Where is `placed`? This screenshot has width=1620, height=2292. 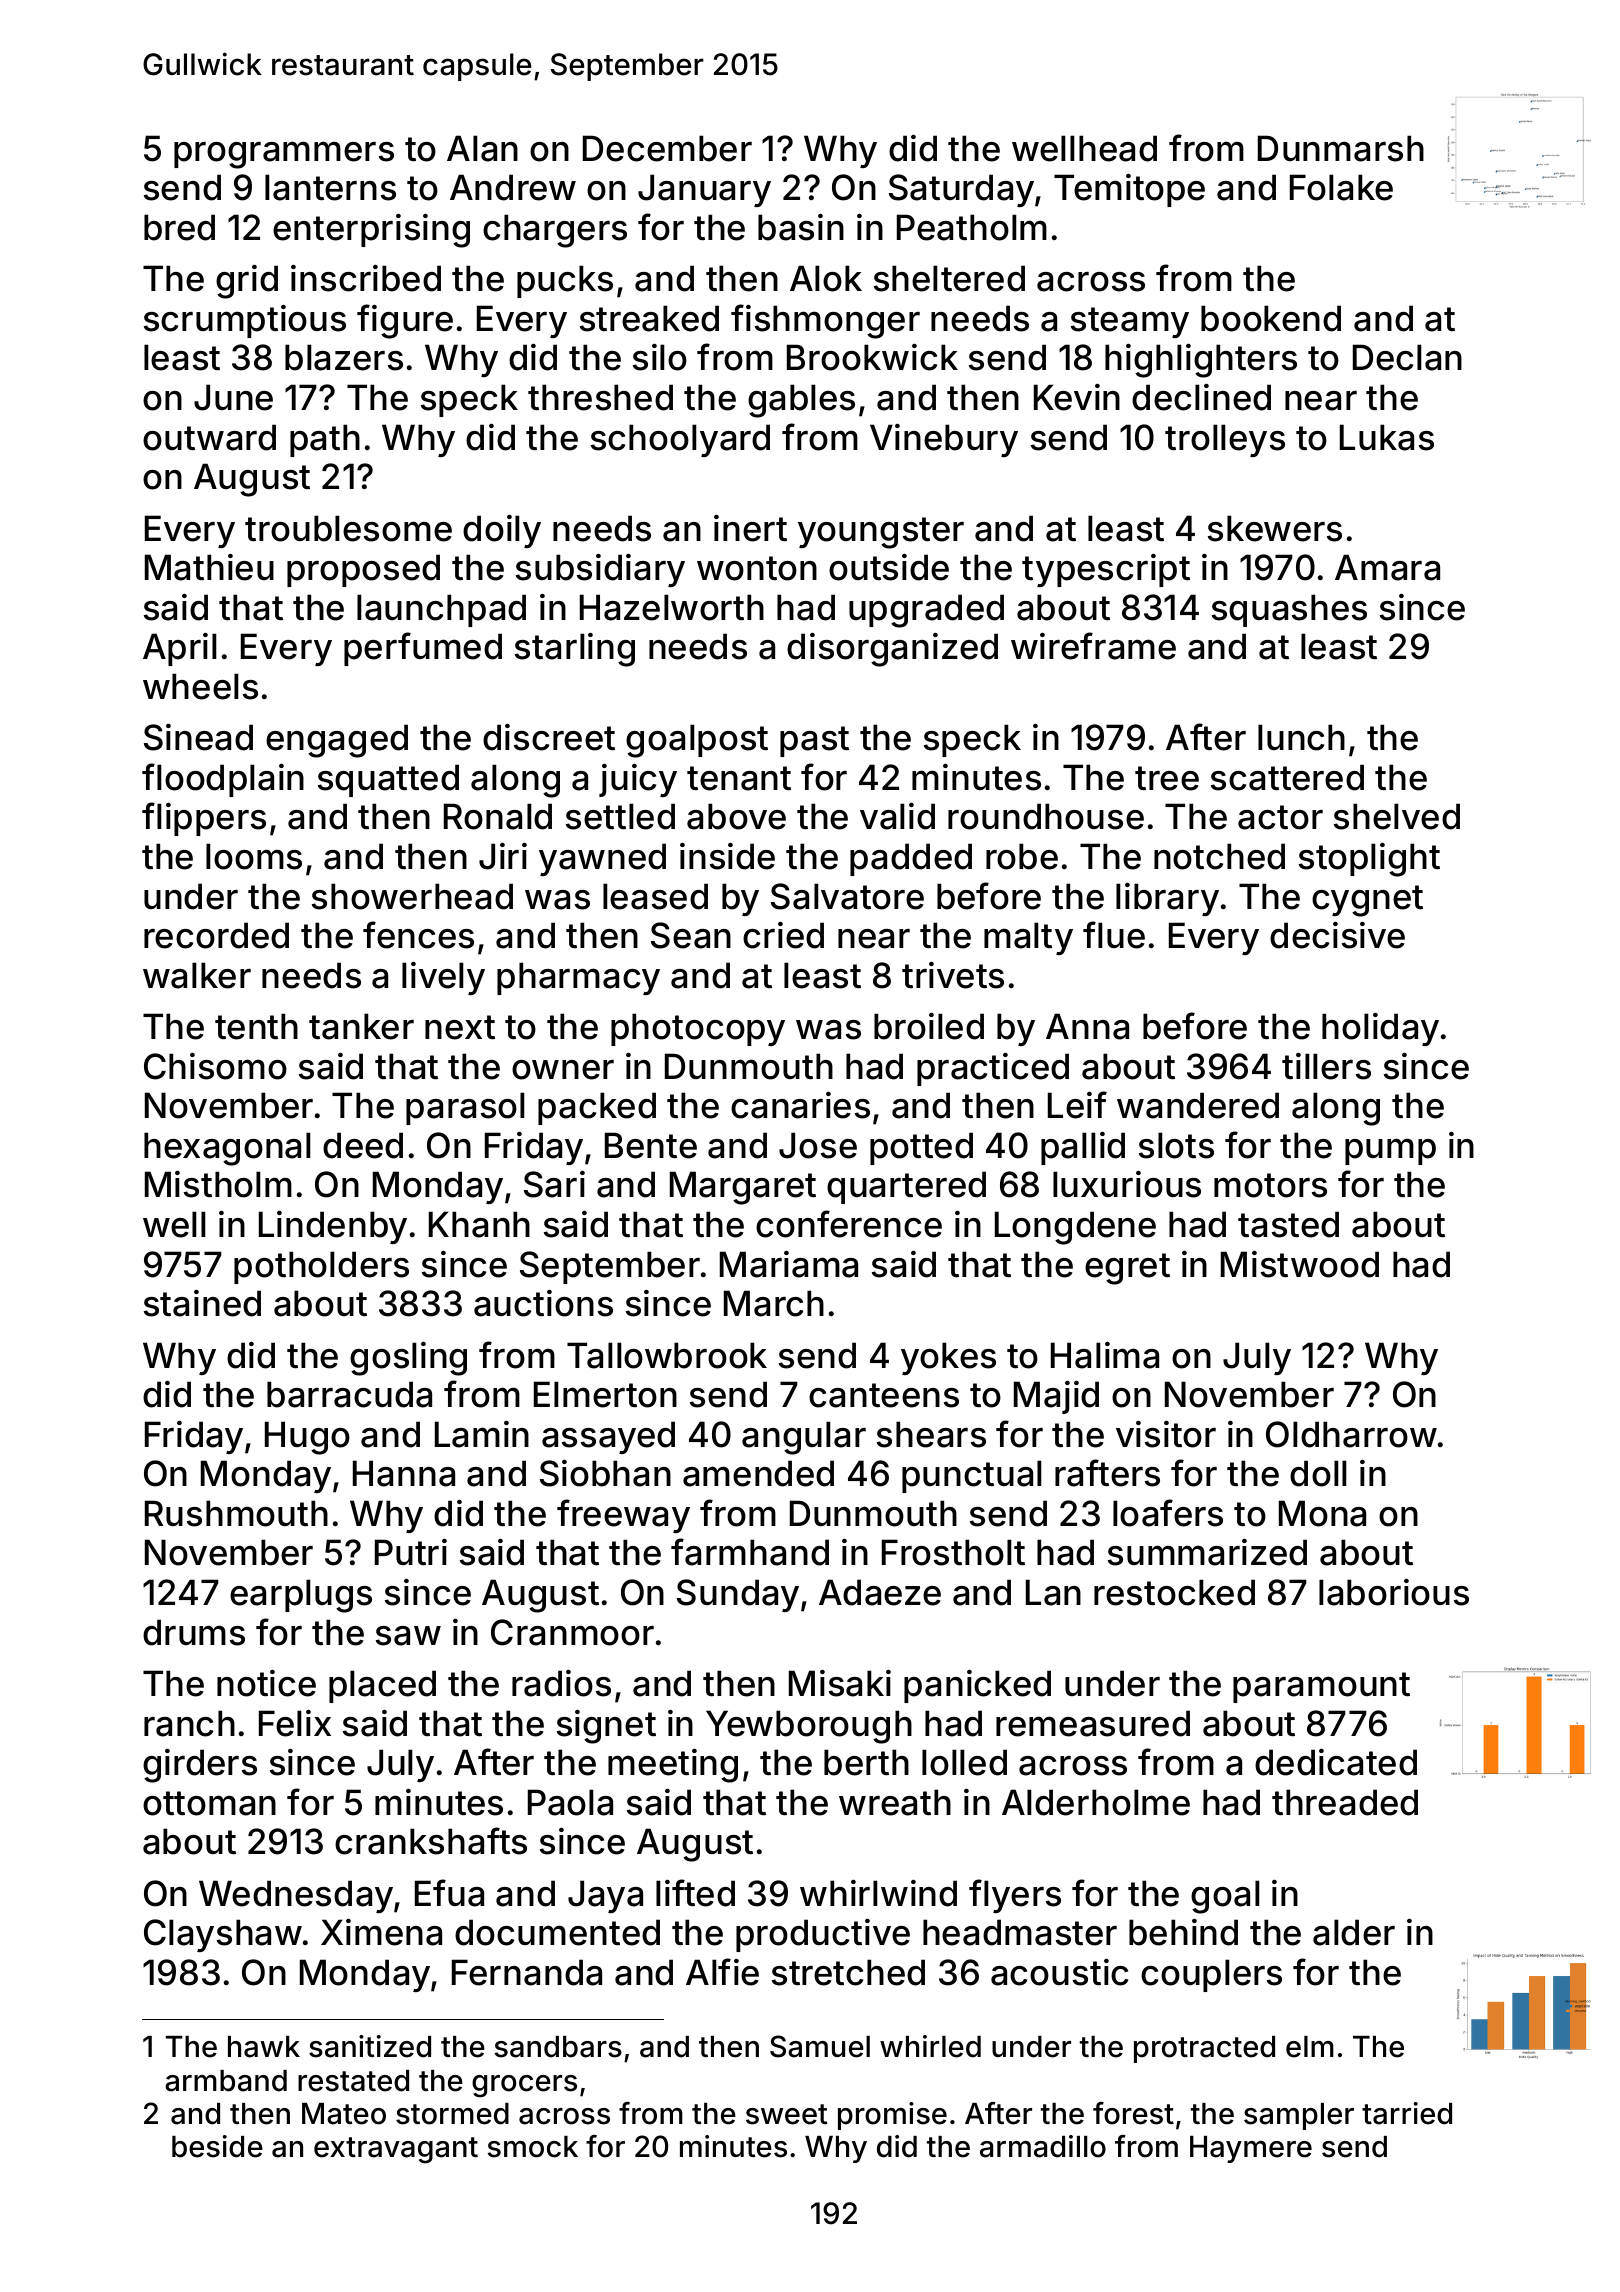 placed is located at coordinates (382, 1686).
